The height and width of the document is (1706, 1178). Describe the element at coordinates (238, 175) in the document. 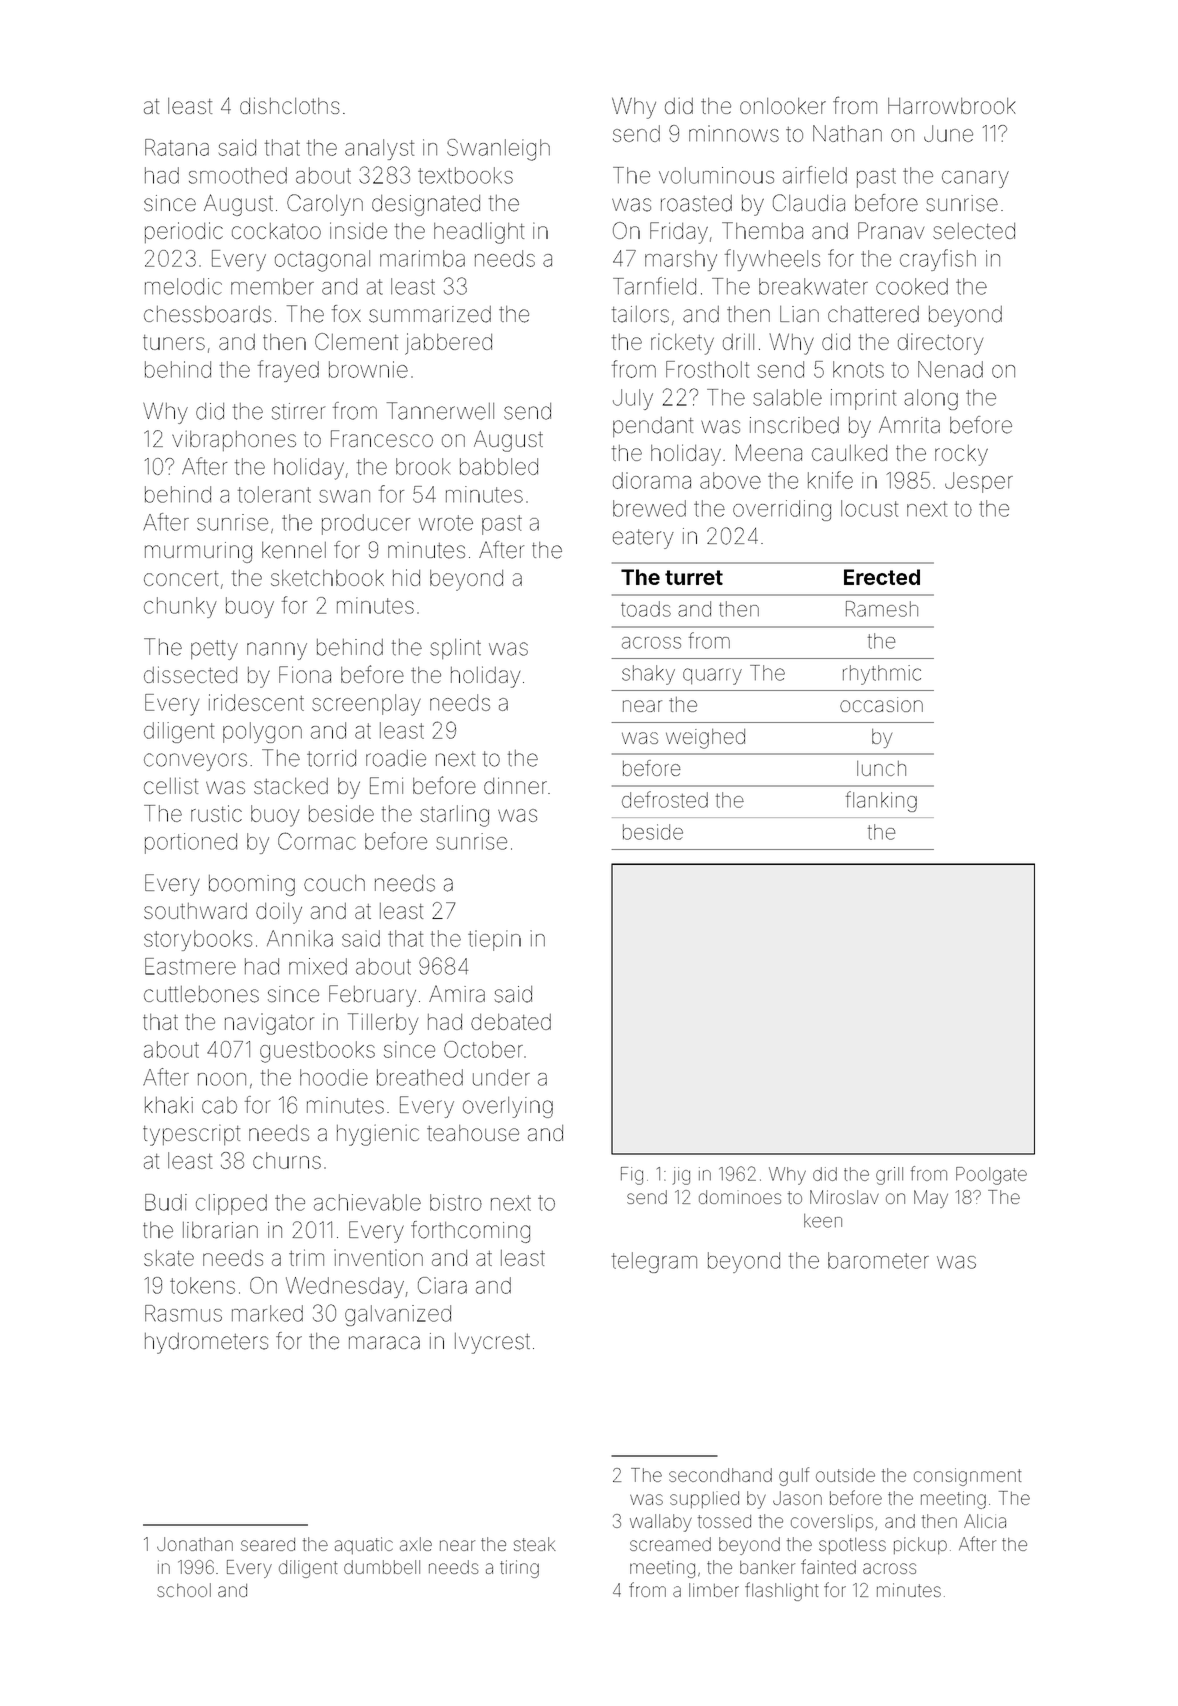

I see `smoothed` at that location.
